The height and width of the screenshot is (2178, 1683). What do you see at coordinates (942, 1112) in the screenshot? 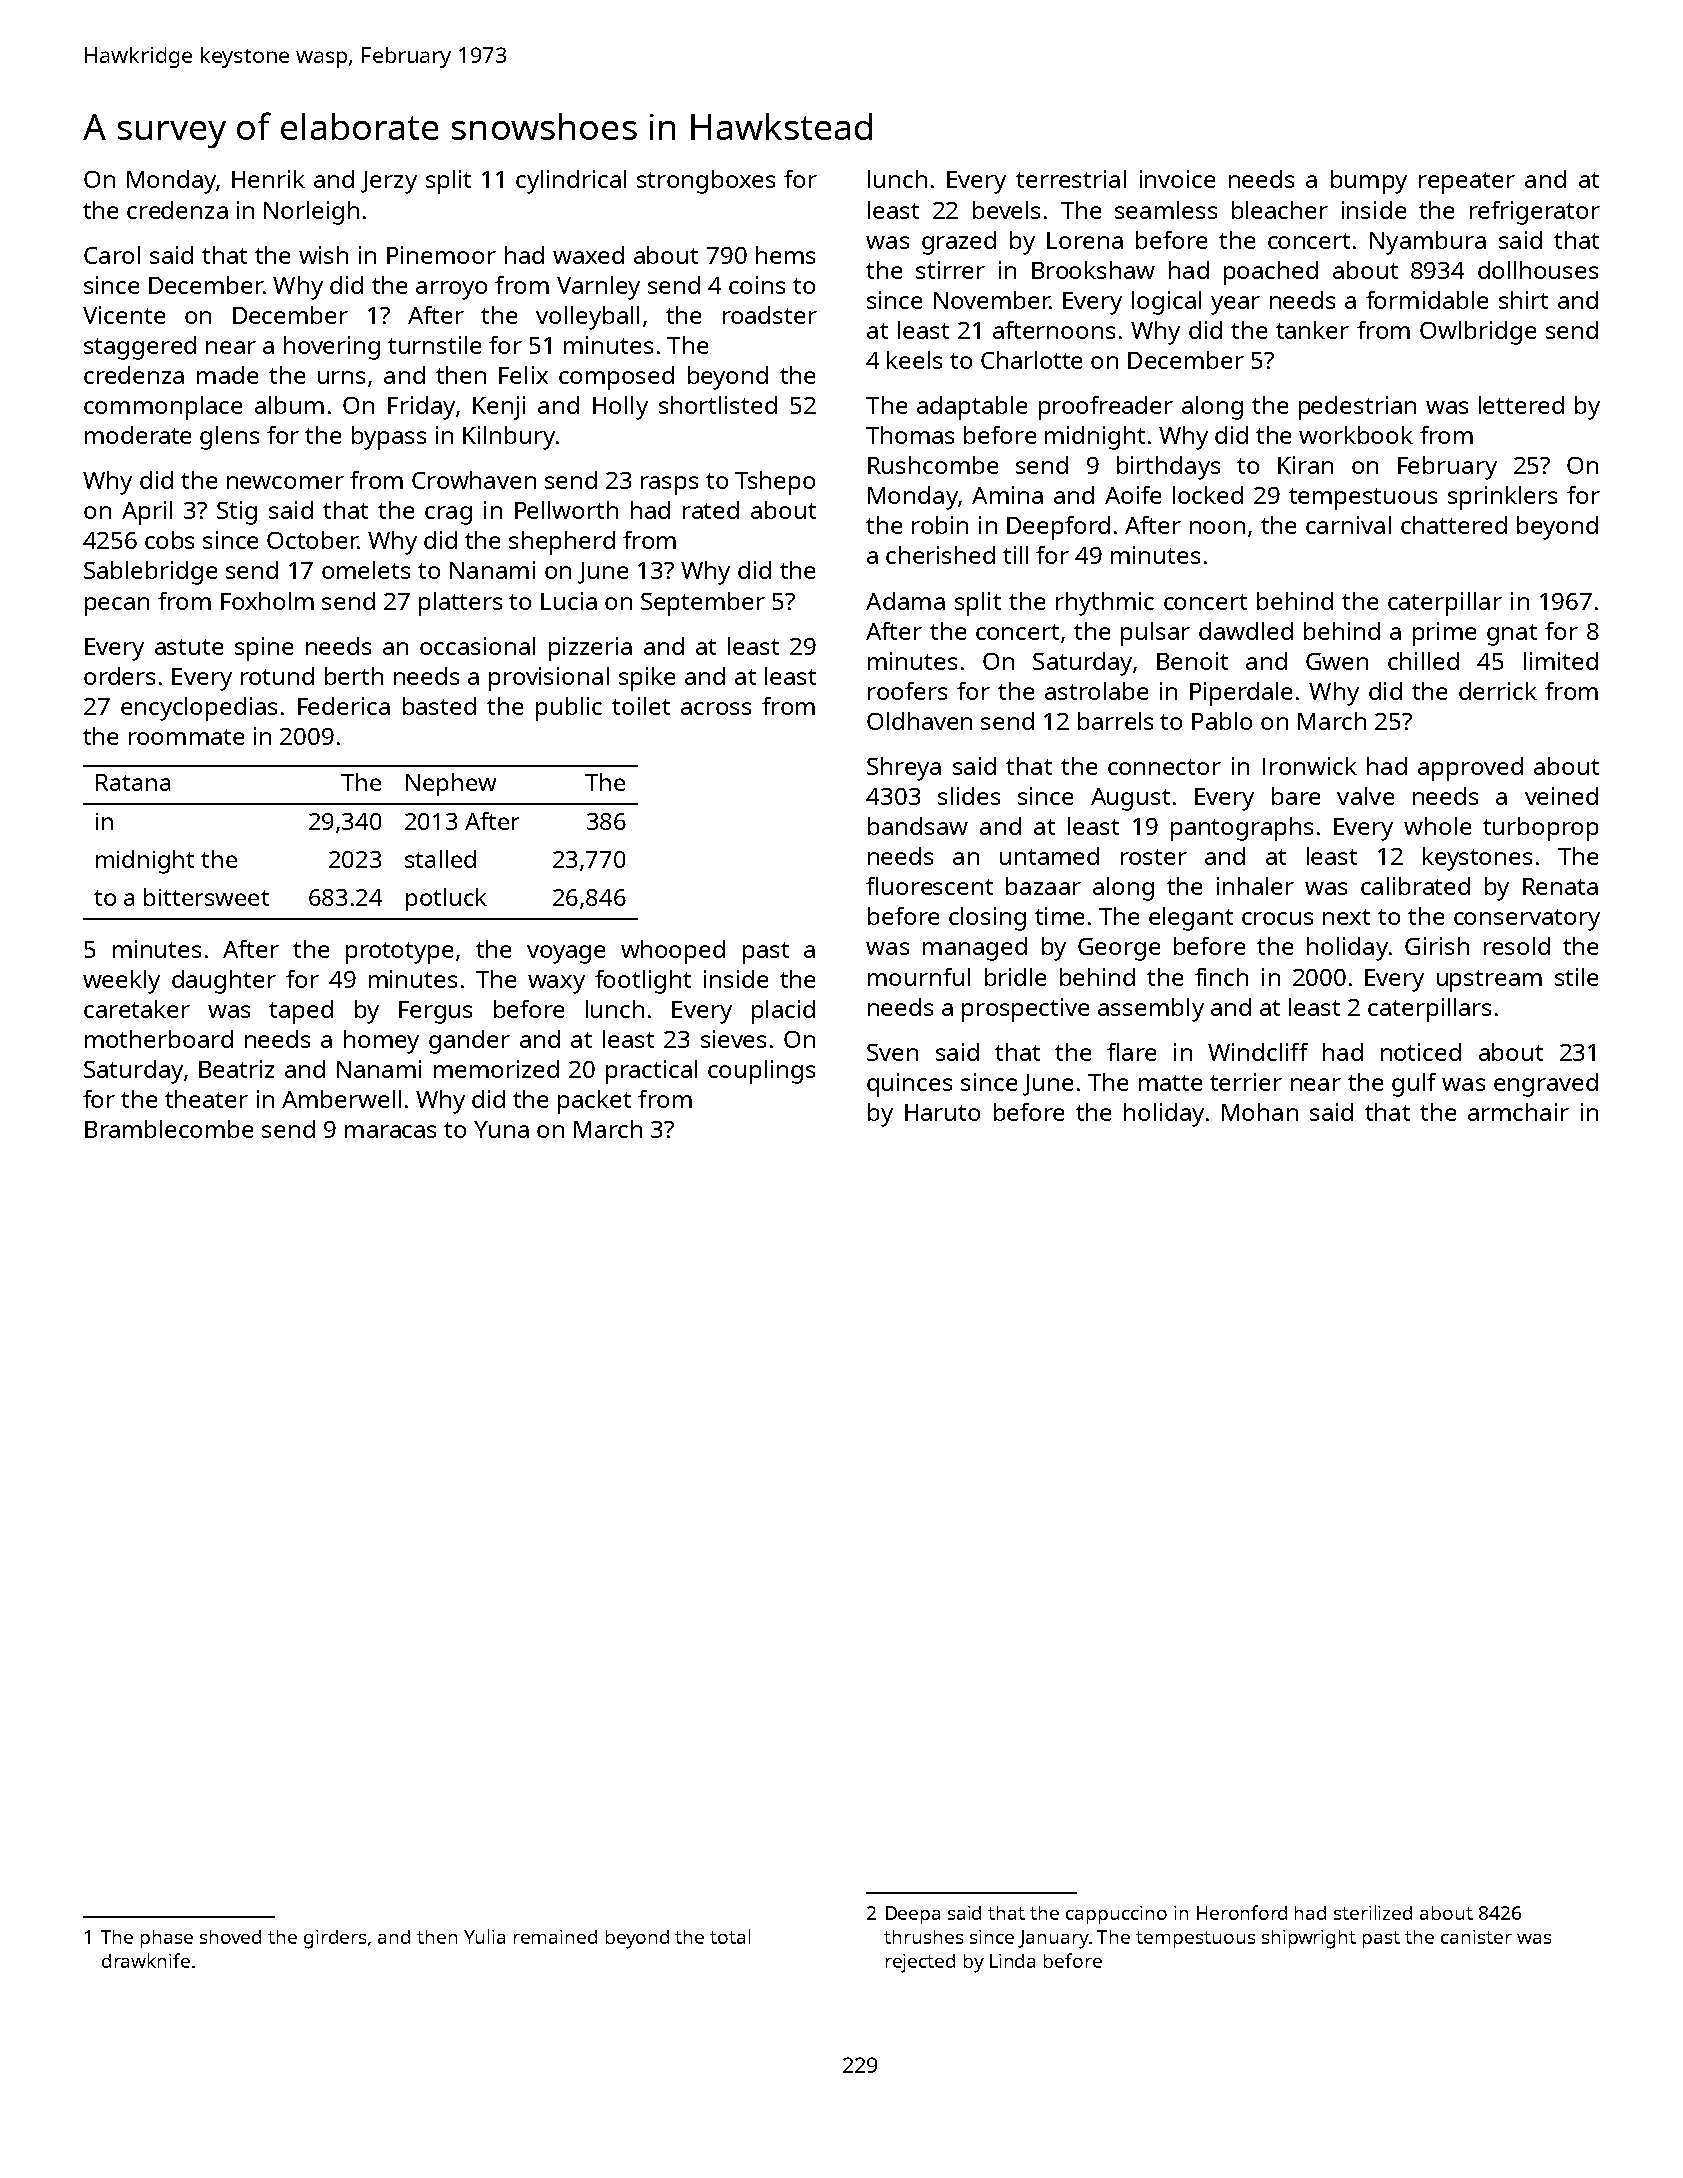
I see `Haruto` at bounding box center [942, 1112].
